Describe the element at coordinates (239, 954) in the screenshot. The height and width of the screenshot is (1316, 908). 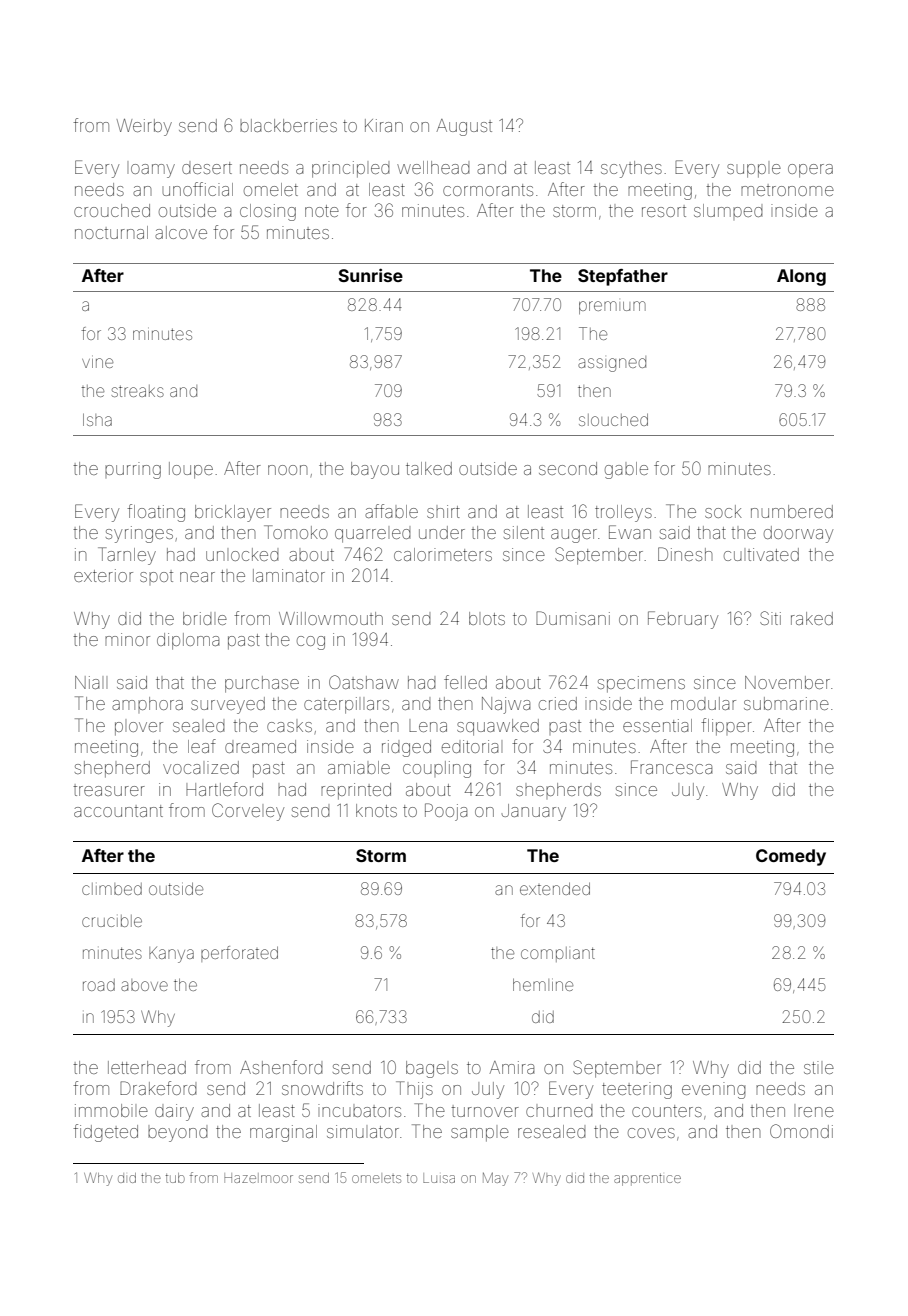
I see `perforated` at that location.
